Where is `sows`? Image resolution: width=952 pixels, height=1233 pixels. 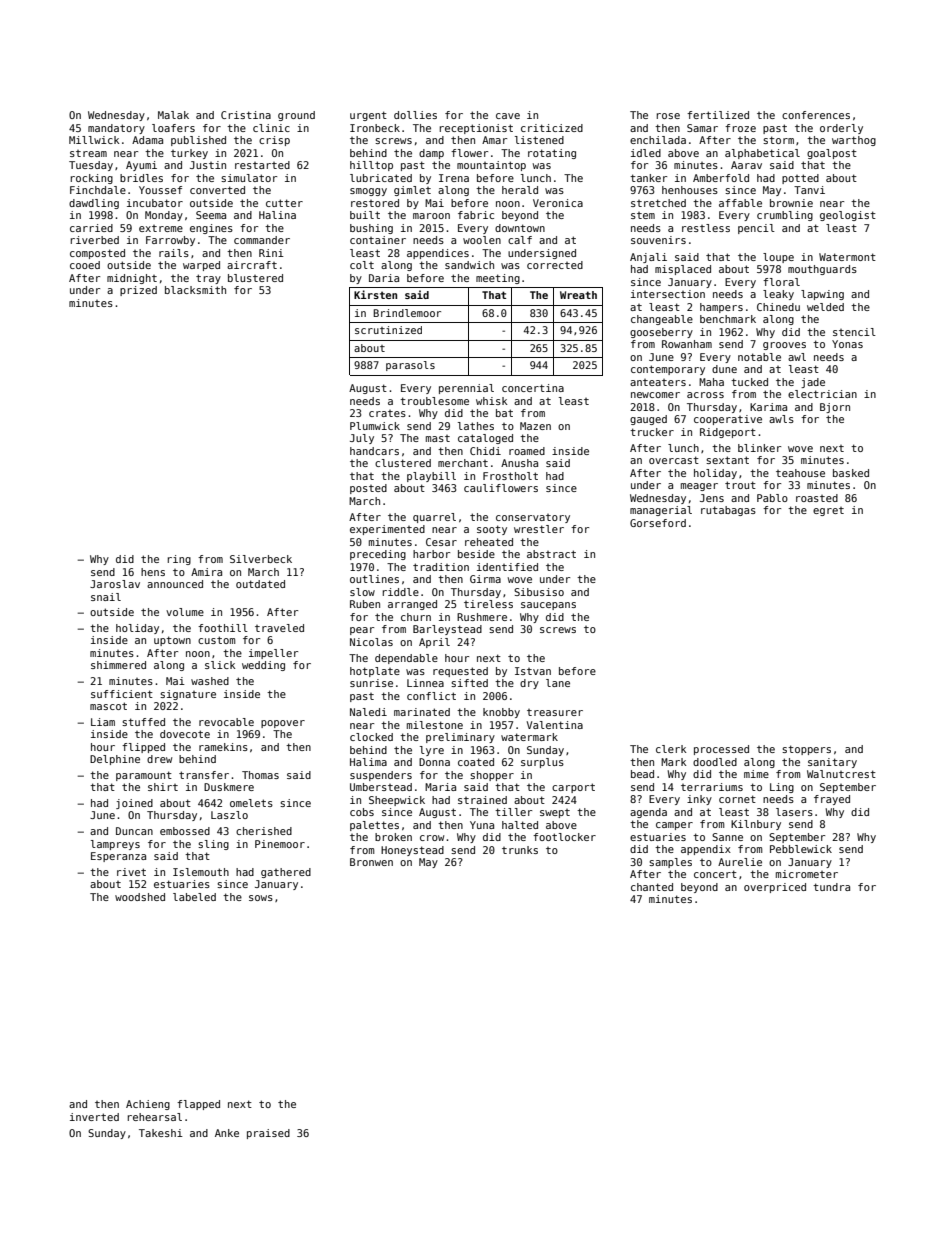
sows is located at coordinates (261, 898).
